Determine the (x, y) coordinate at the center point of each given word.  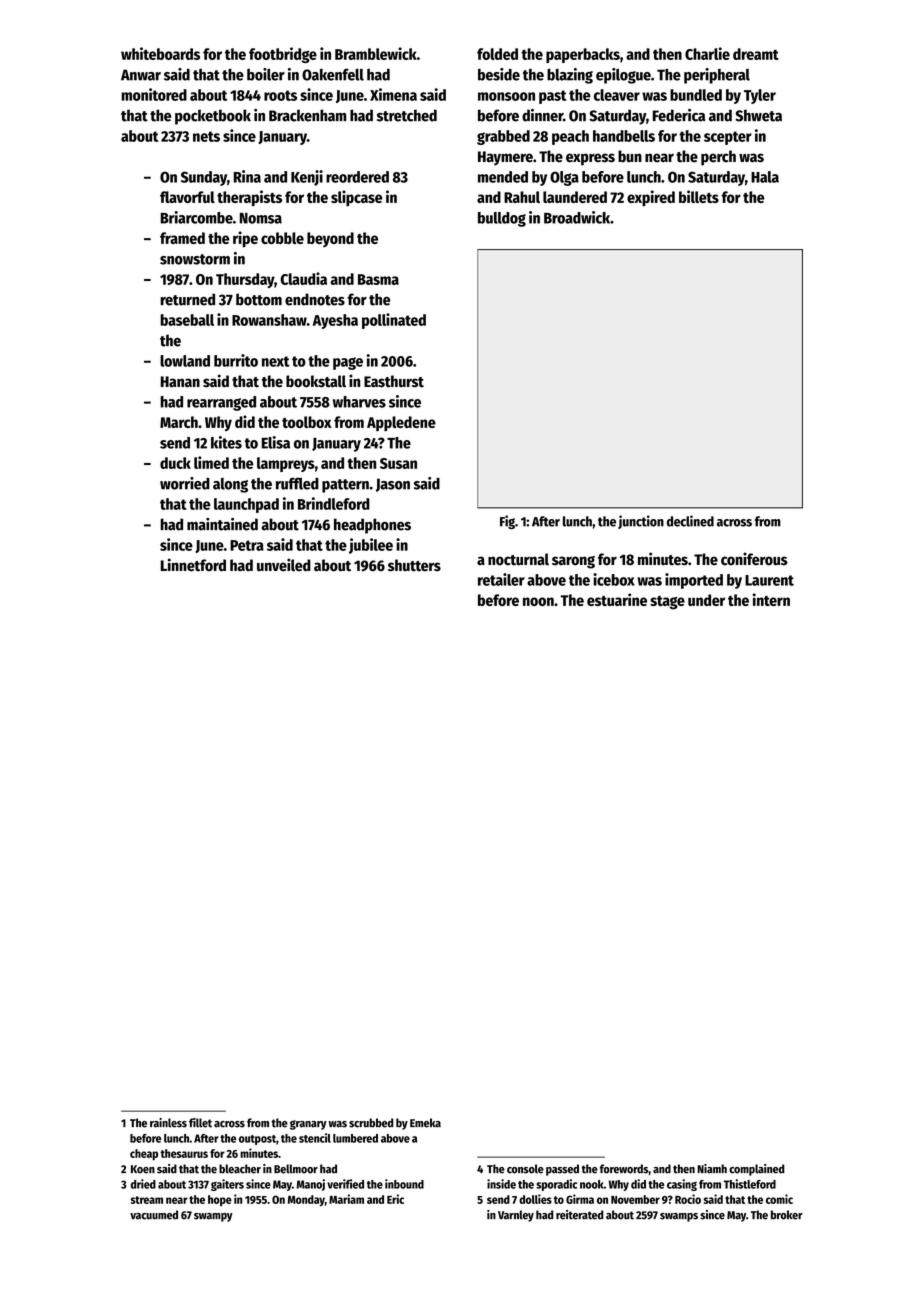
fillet (200, 1123)
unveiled (284, 565)
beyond (330, 239)
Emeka (425, 1123)
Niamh (712, 1169)
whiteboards (160, 53)
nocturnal (518, 559)
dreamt (756, 54)
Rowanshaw (269, 320)
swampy (213, 1217)
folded (497, 54)
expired (651, 198)
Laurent (769, 580)
